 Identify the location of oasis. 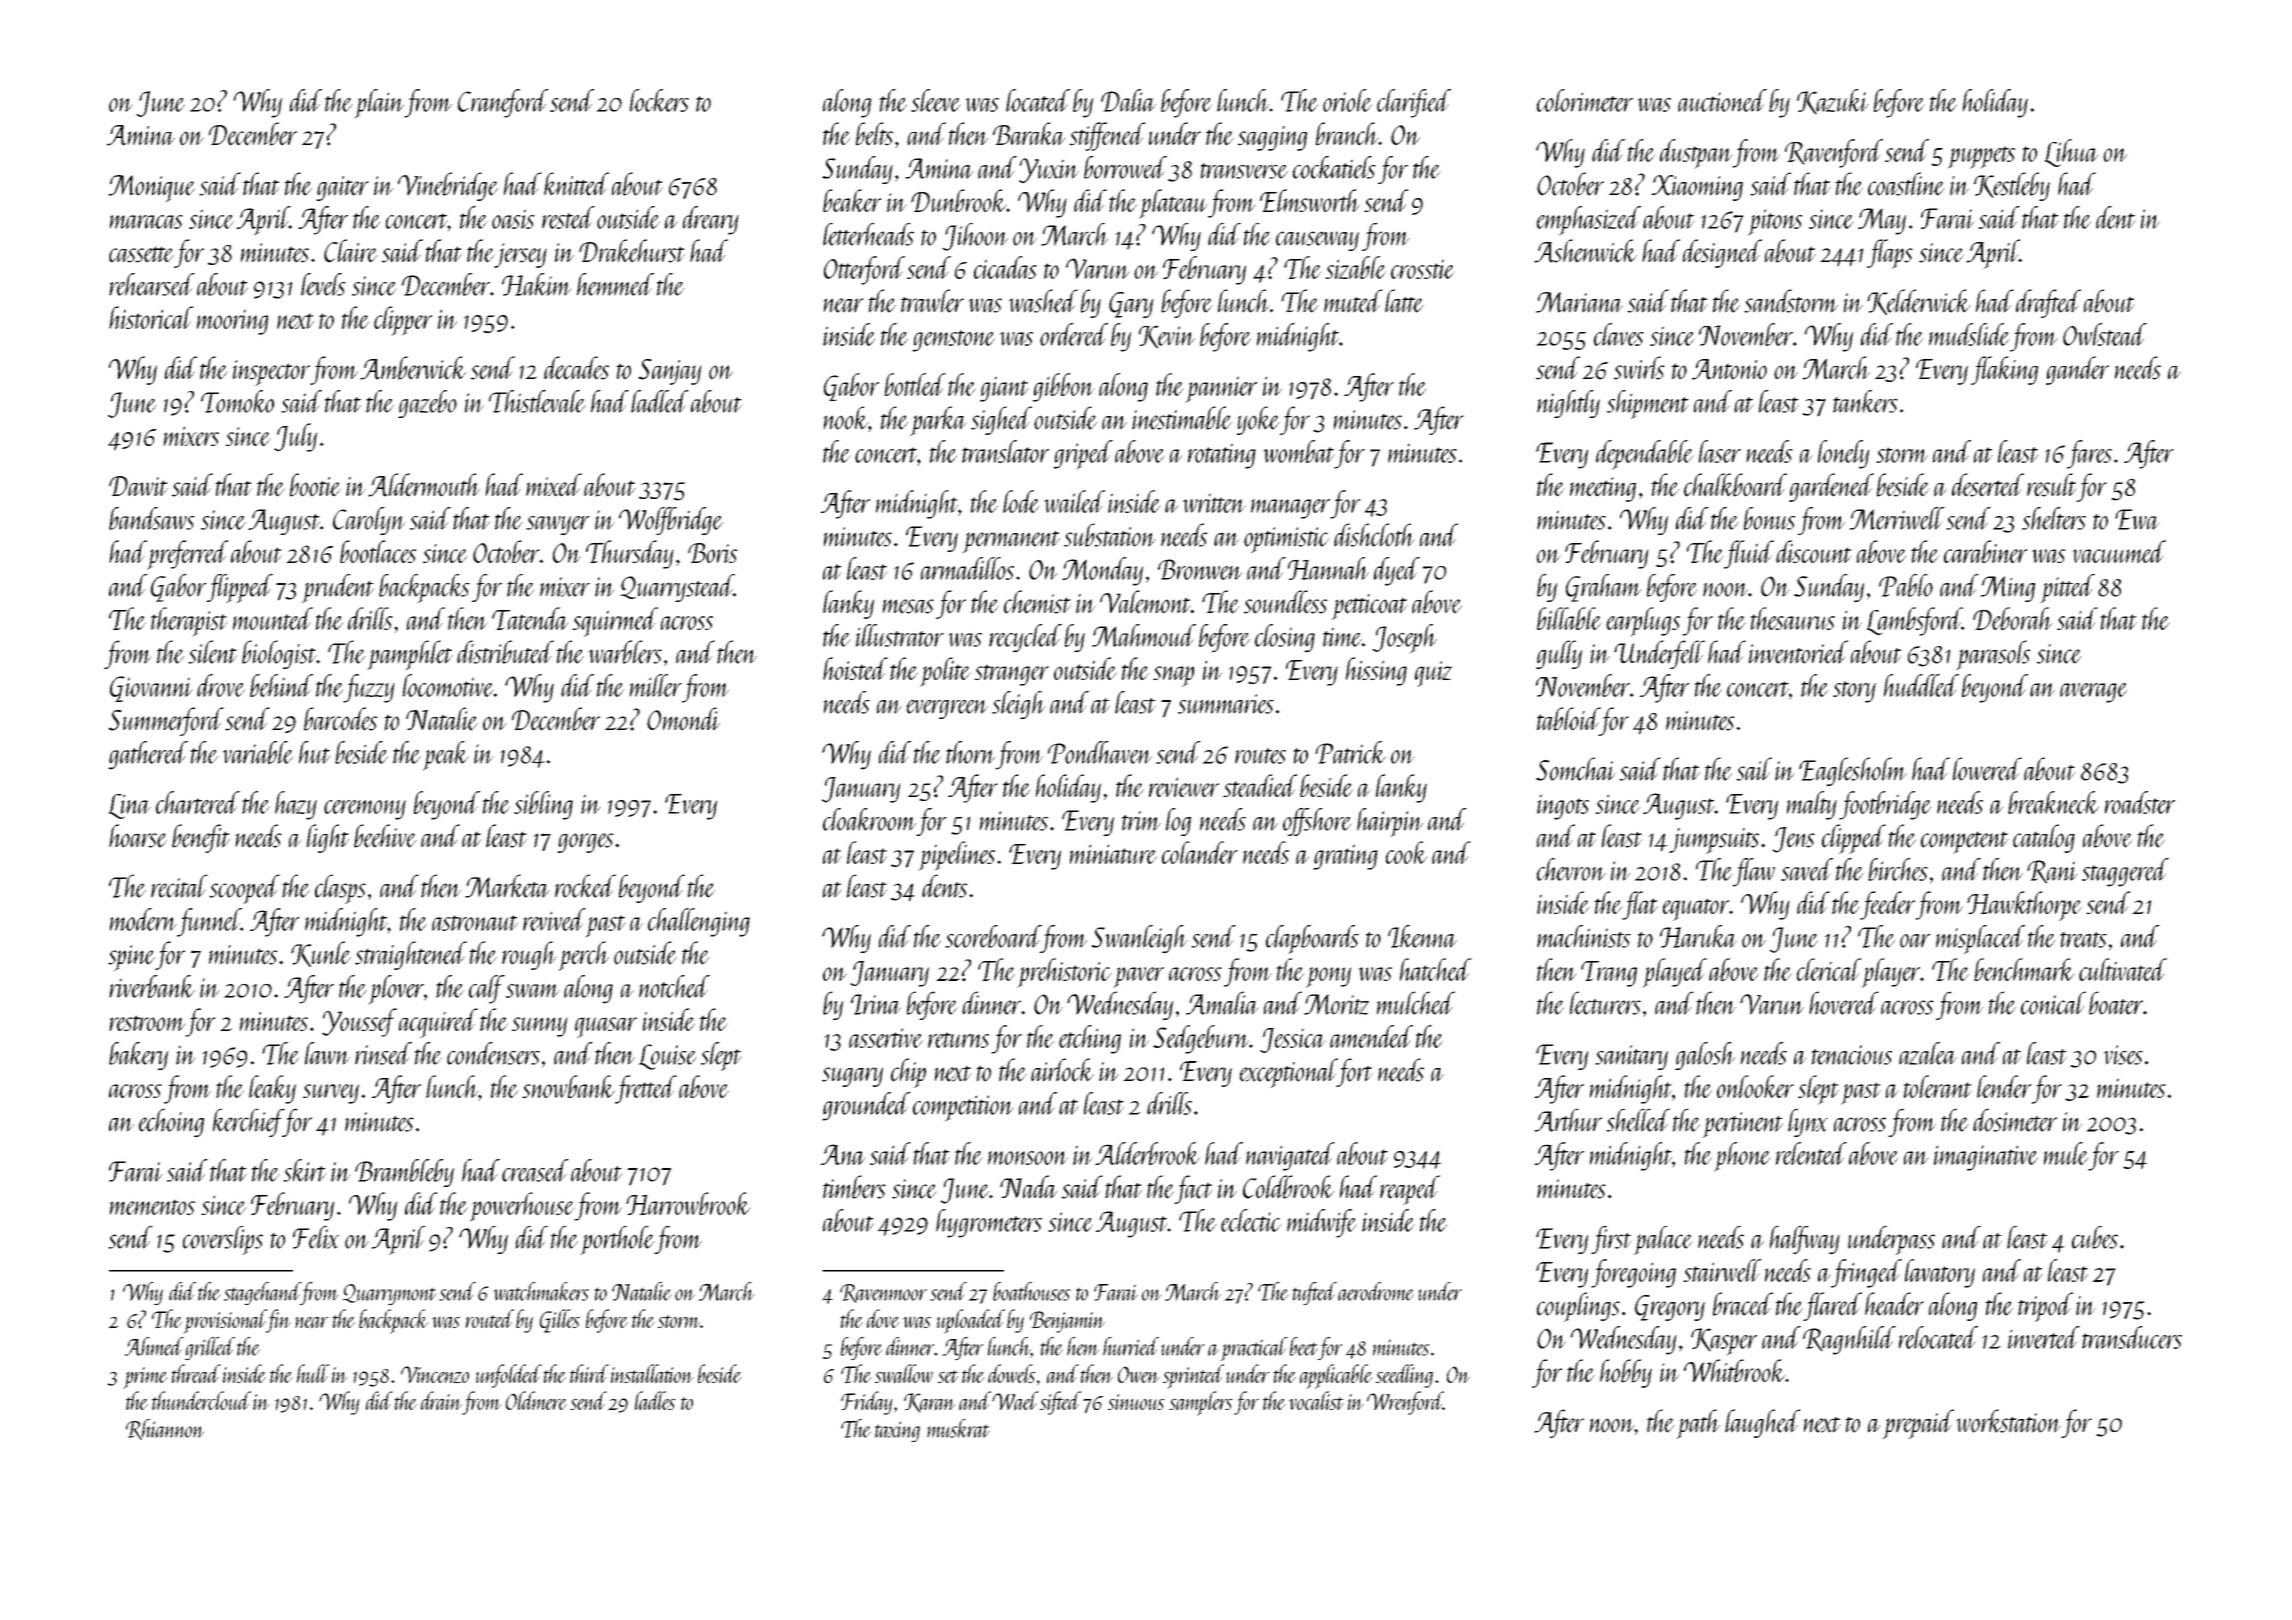
(513, 219).
